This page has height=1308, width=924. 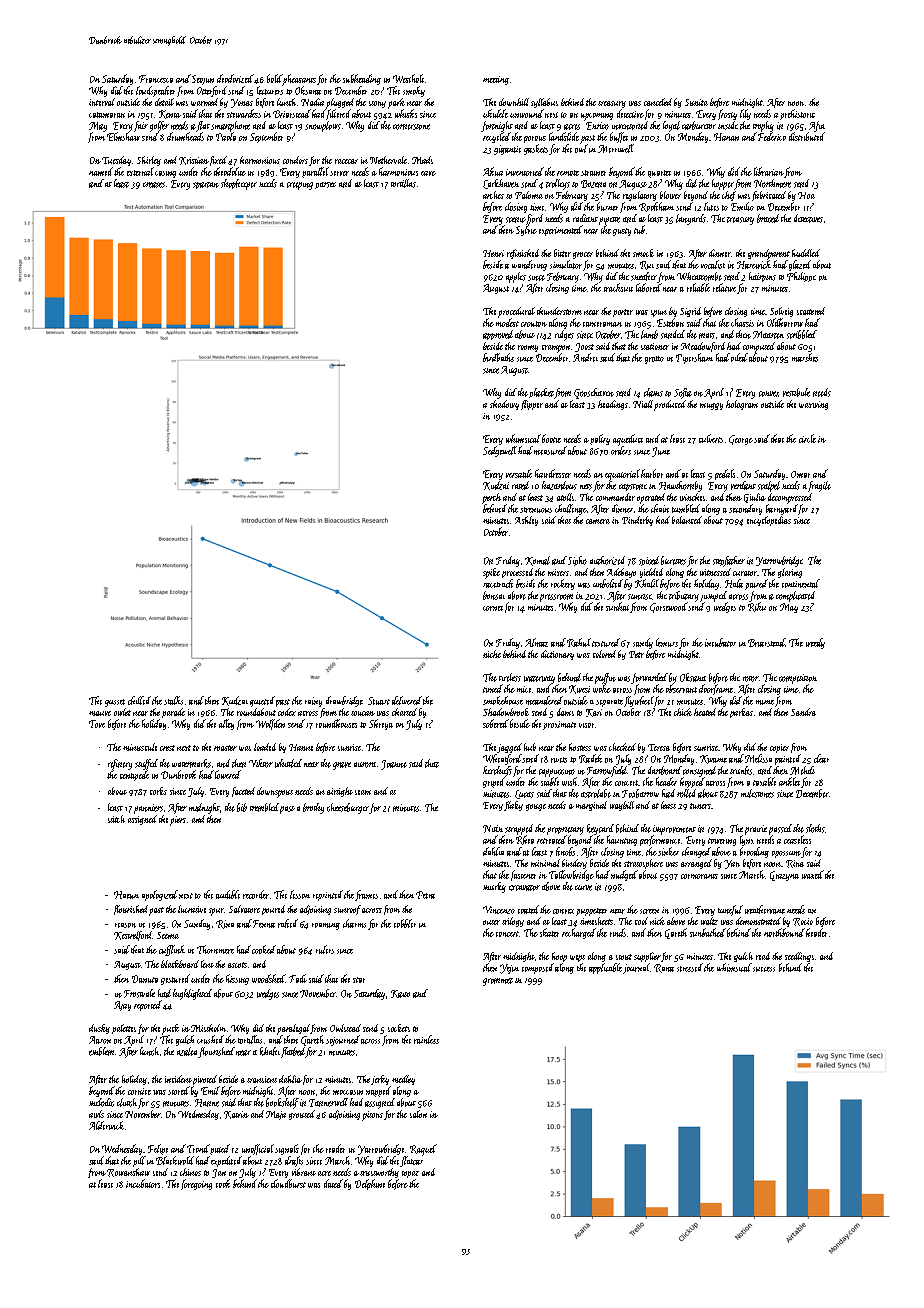 What do you see at coordinates (496, 80) in the page?
I see `meeting` at bounding box center [496, 80].
